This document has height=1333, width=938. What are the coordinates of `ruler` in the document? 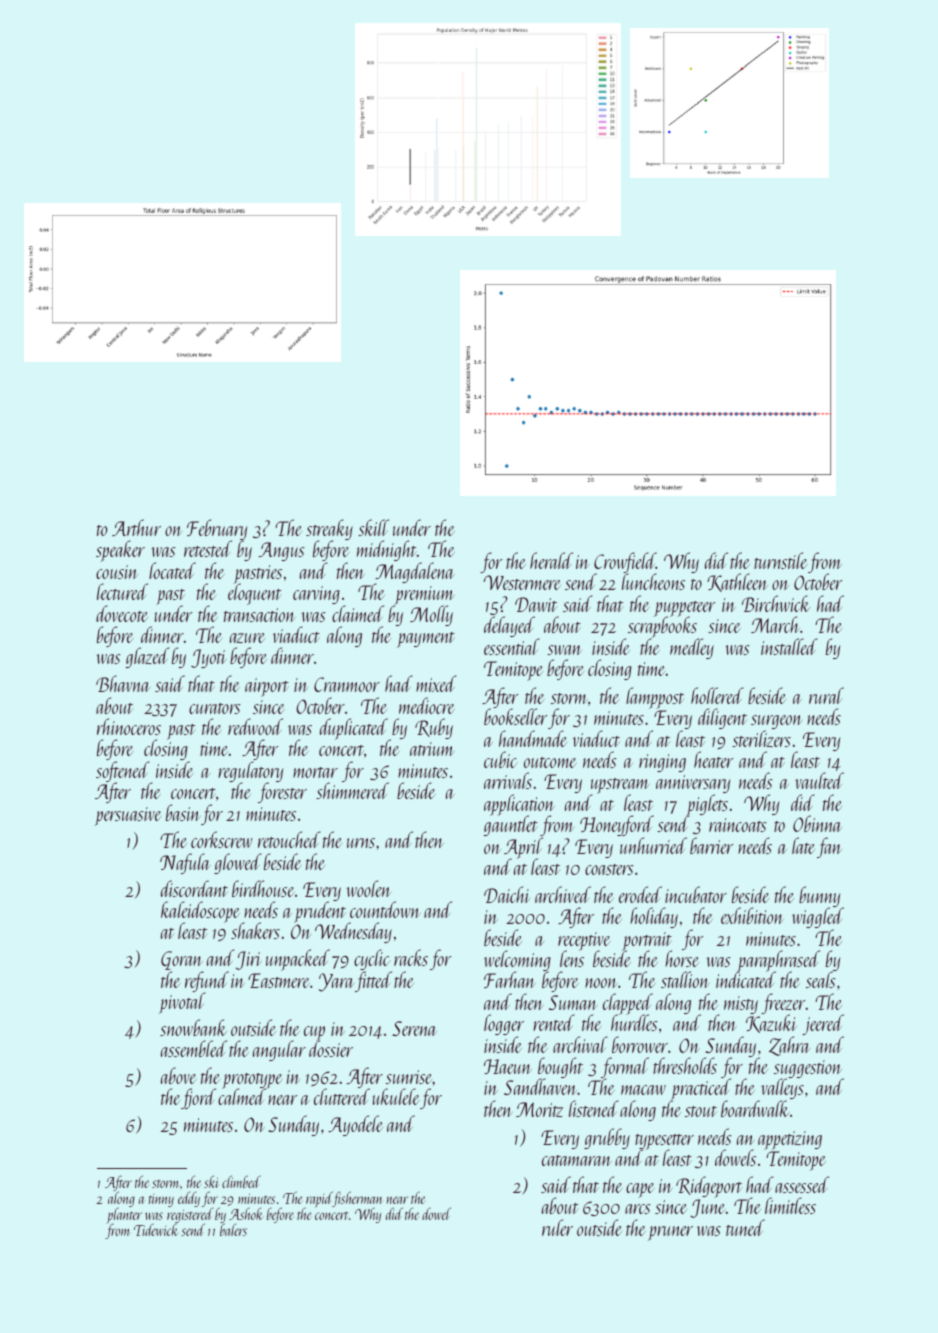 It's located at (557, 1227).
